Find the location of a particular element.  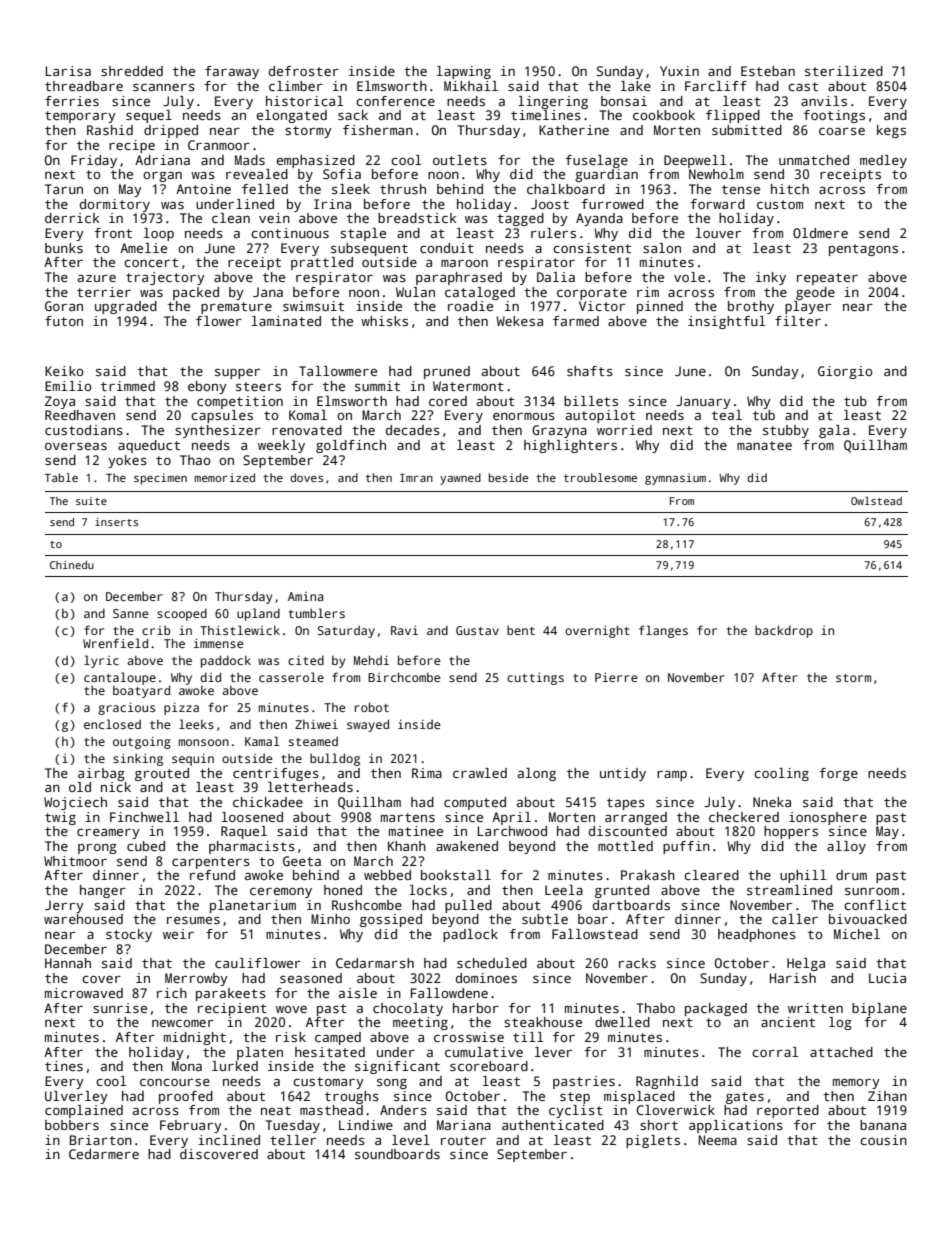

Larisa is located at coordinates (68, 71).
